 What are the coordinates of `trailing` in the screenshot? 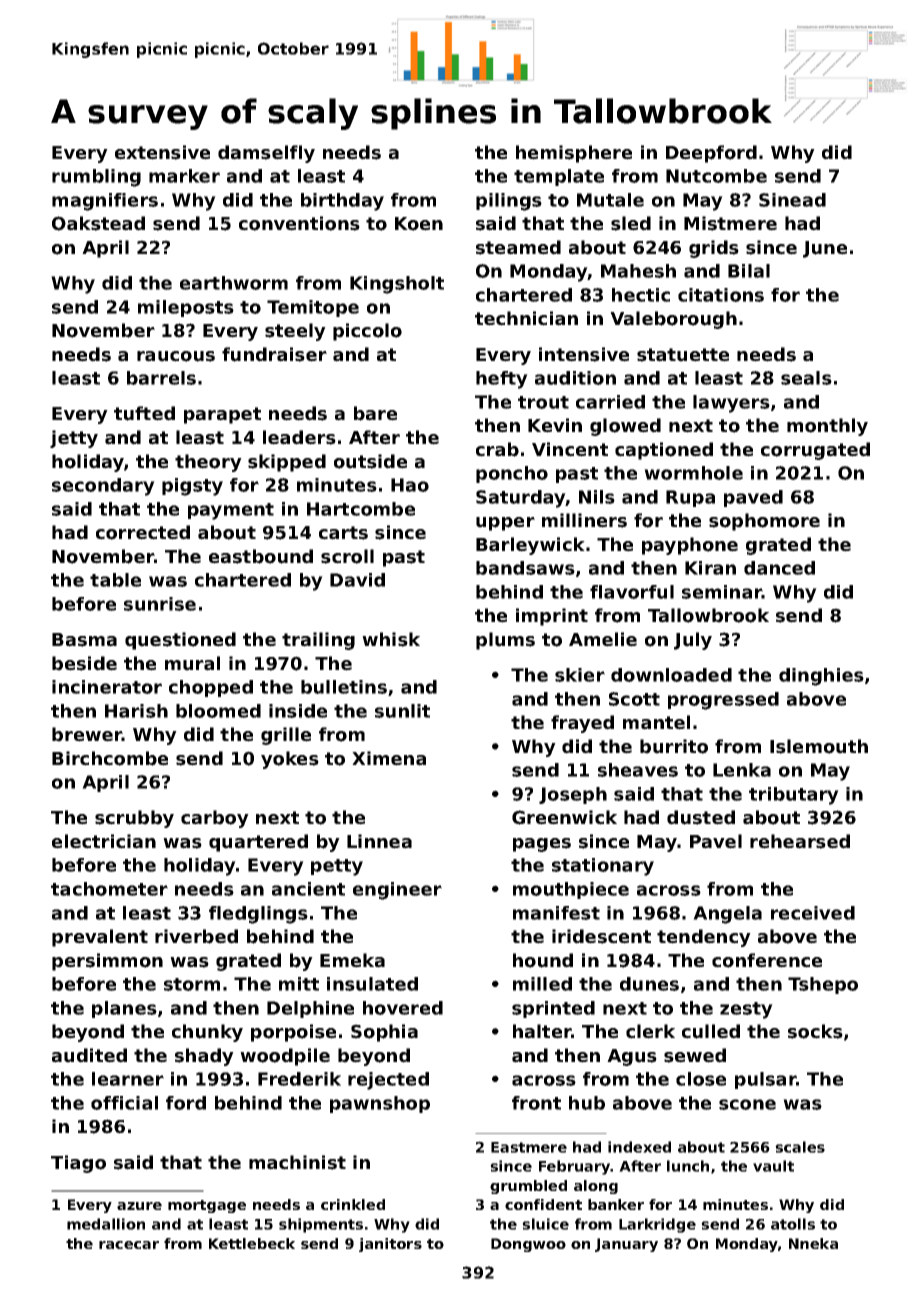 It's located at (318, 641).
